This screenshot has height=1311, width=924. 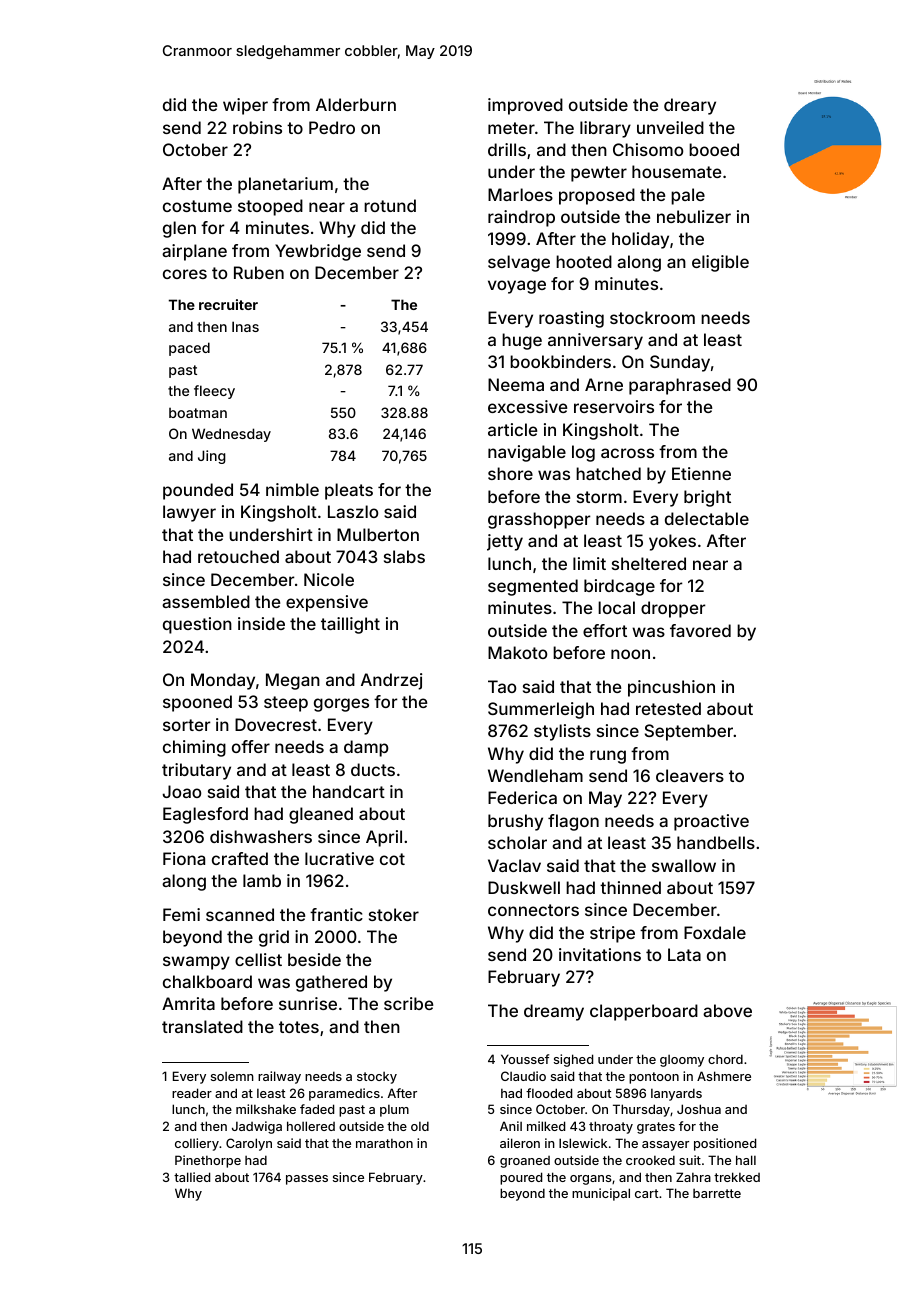 I want to click on Ruben, so click(x=259, y=272).
